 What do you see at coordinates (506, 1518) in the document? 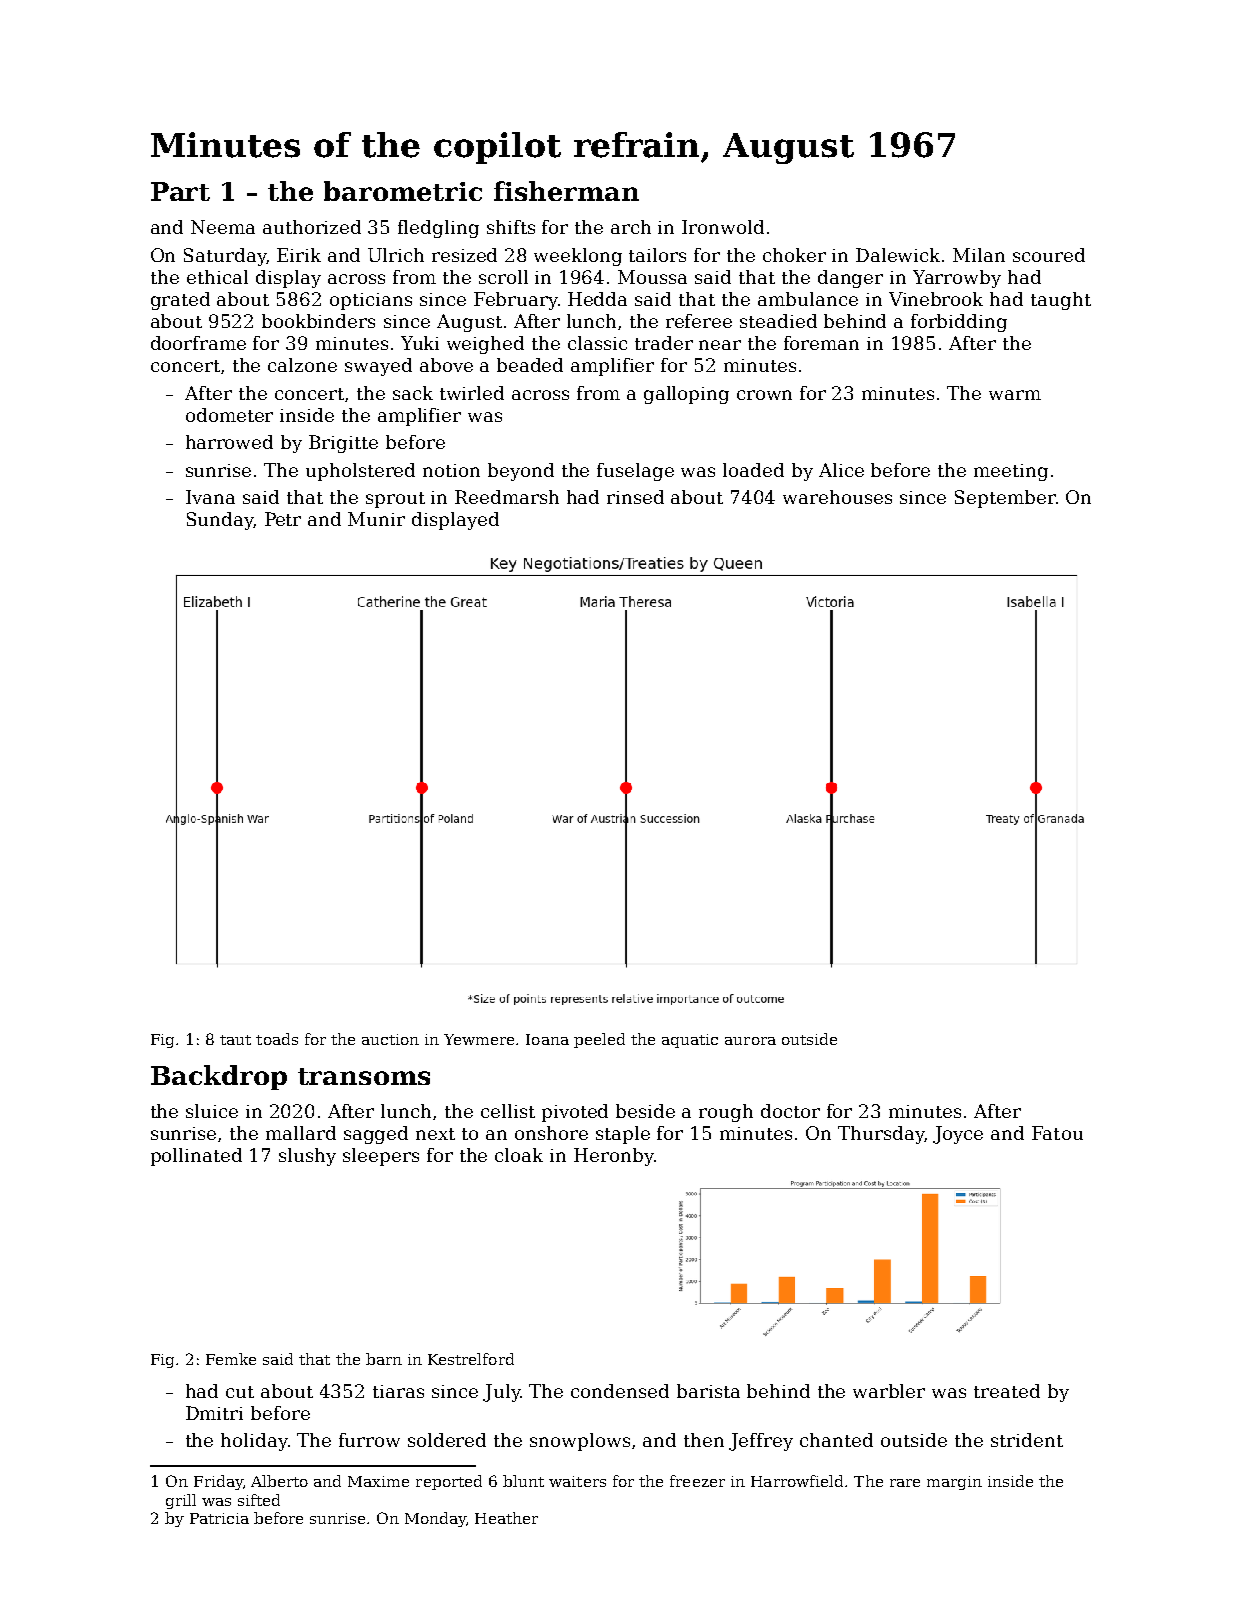
I see `Heather` at bounding box center [506, 1518].
